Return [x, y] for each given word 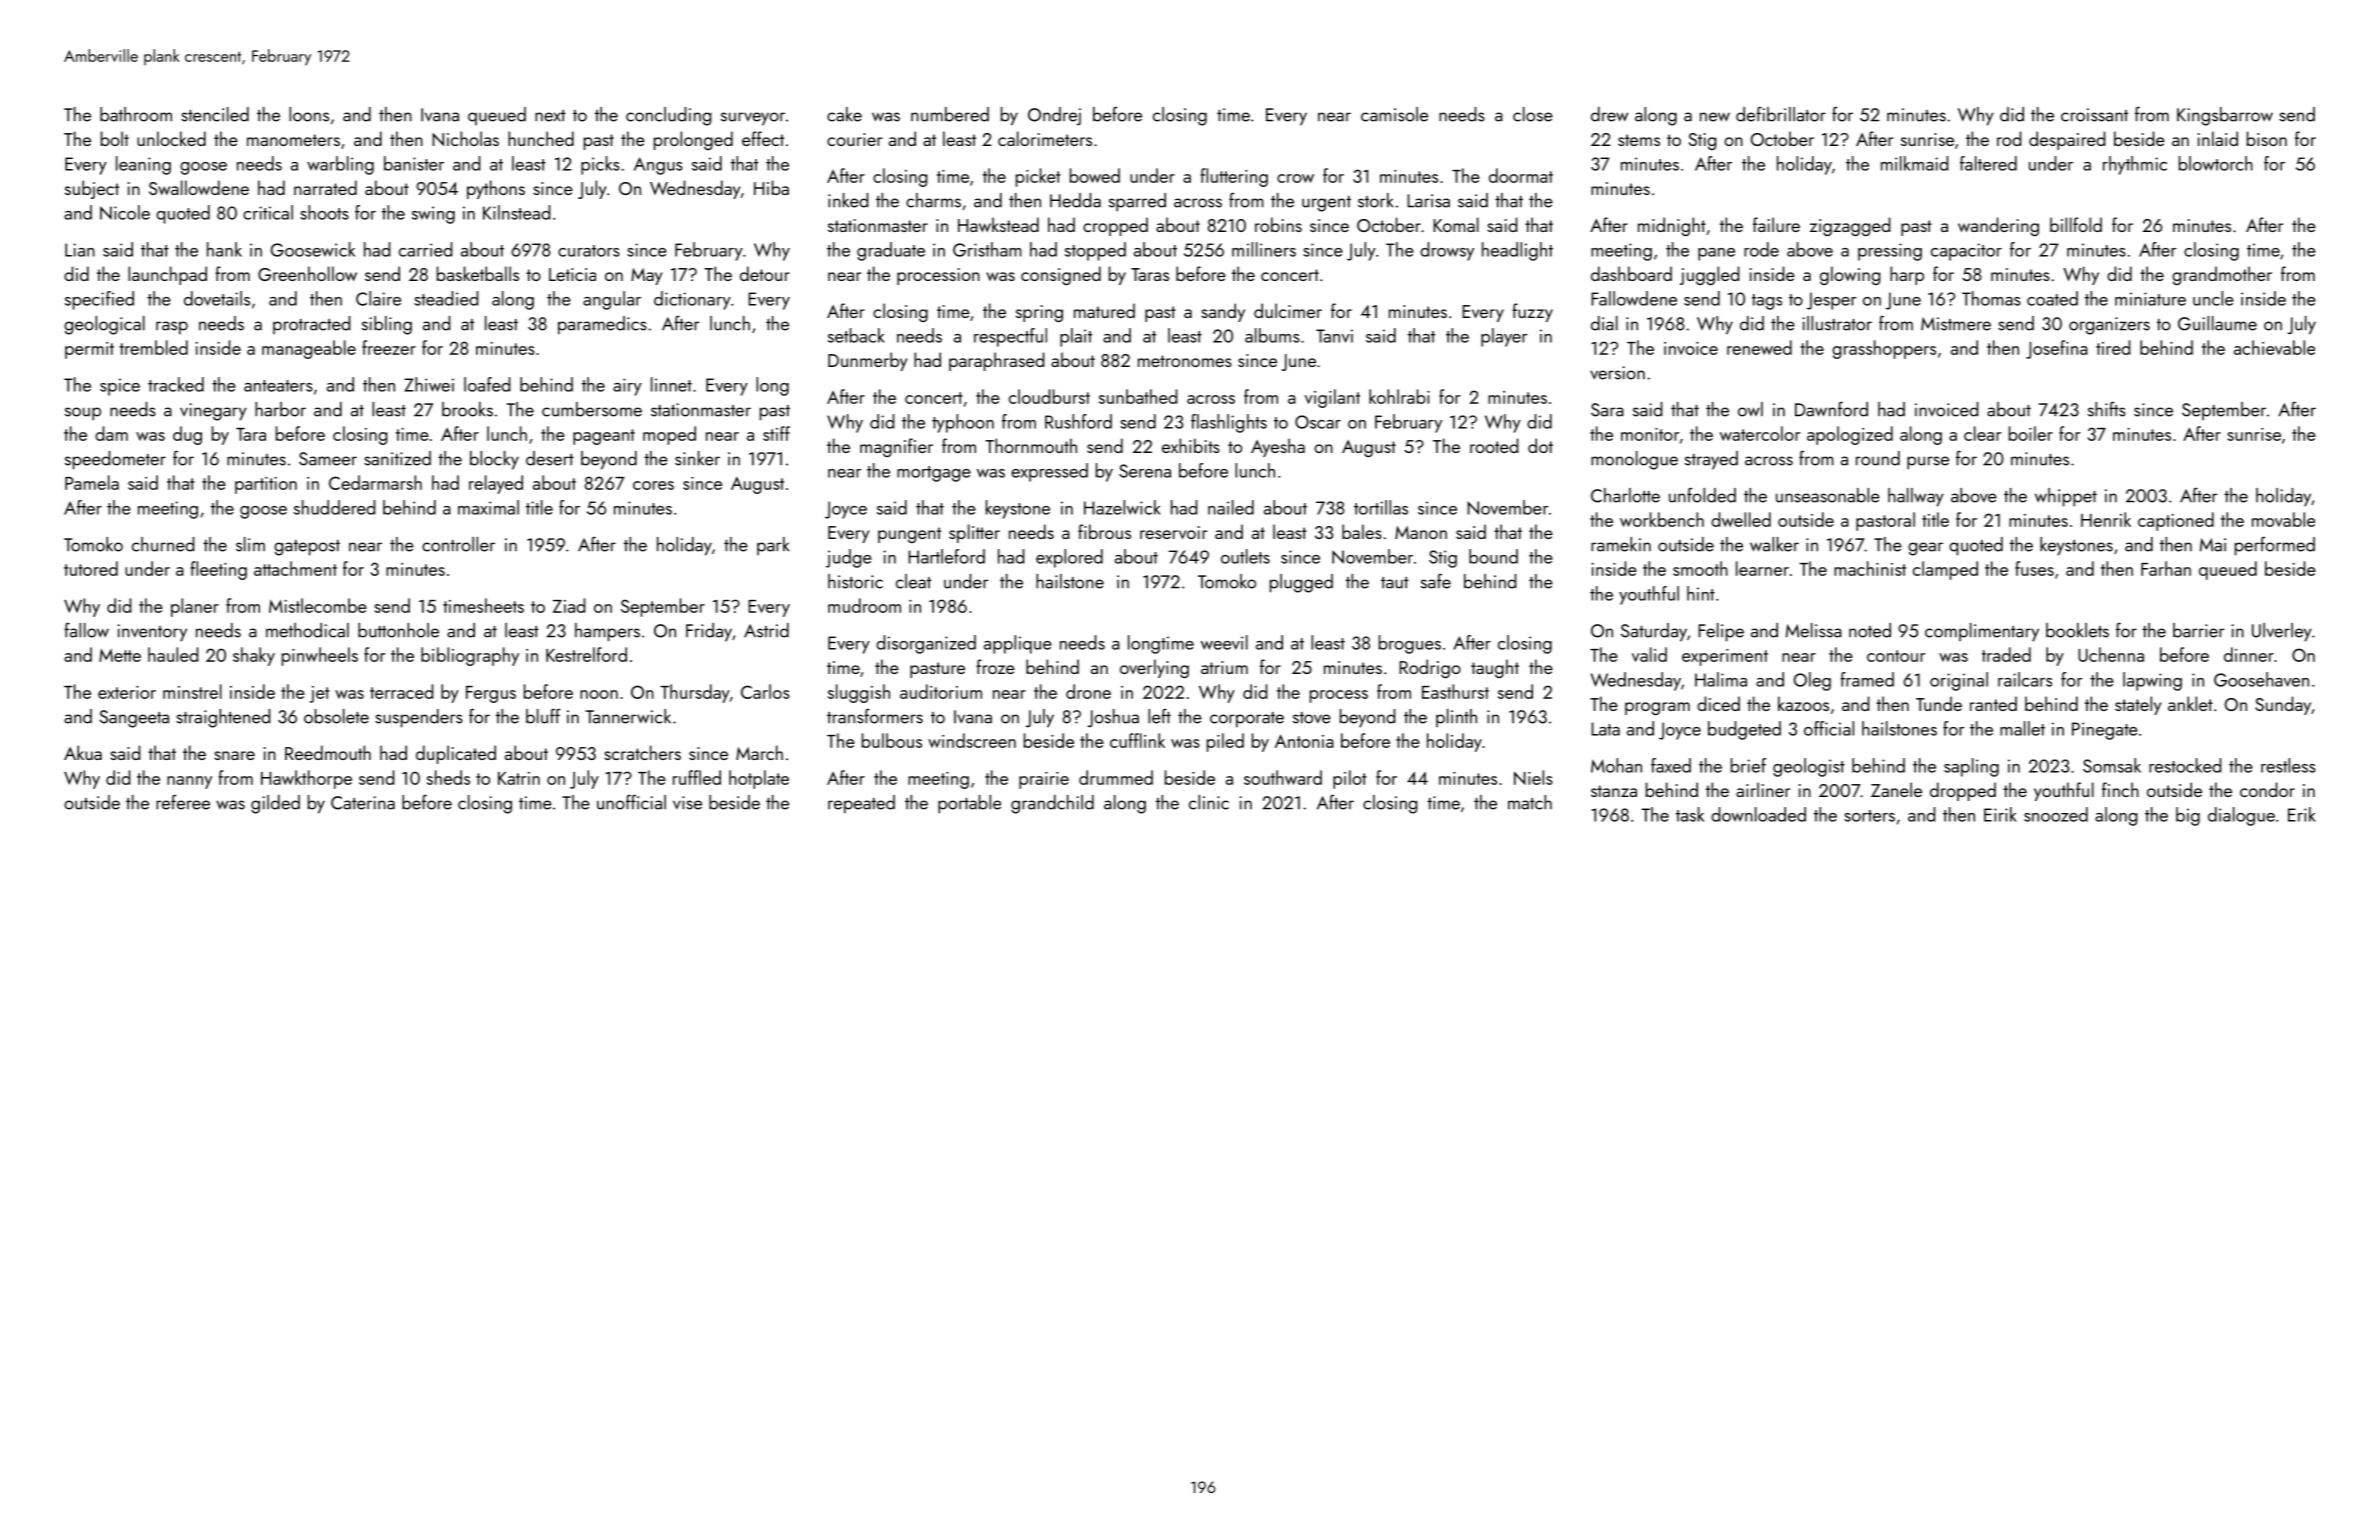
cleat [913, 581]
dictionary [692, 300]
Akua [83, 752]
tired [2113, 347]
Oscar [1318, 422]
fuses [2034, 568]
